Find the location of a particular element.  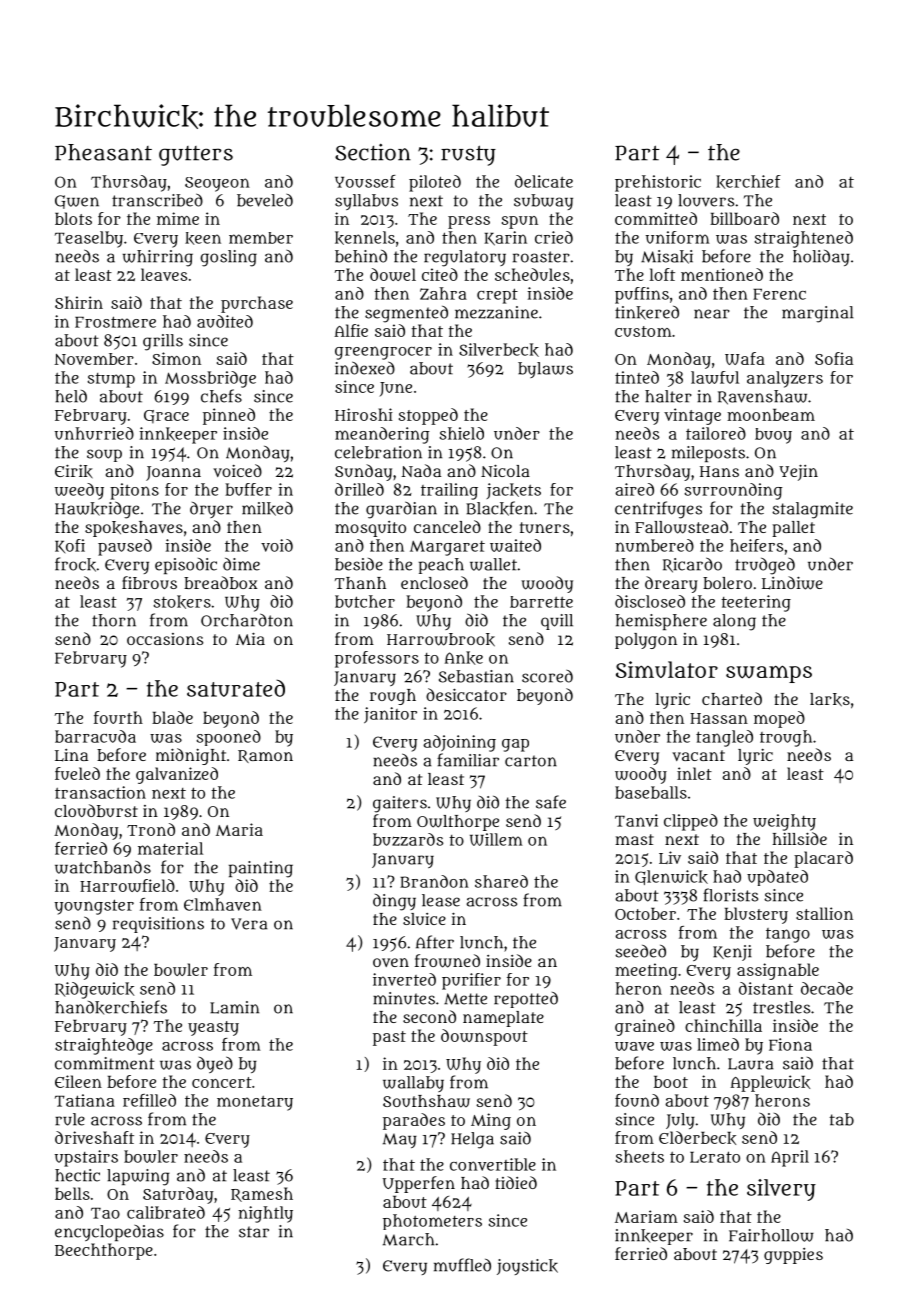

aired is located at coordinates (634, 489).
